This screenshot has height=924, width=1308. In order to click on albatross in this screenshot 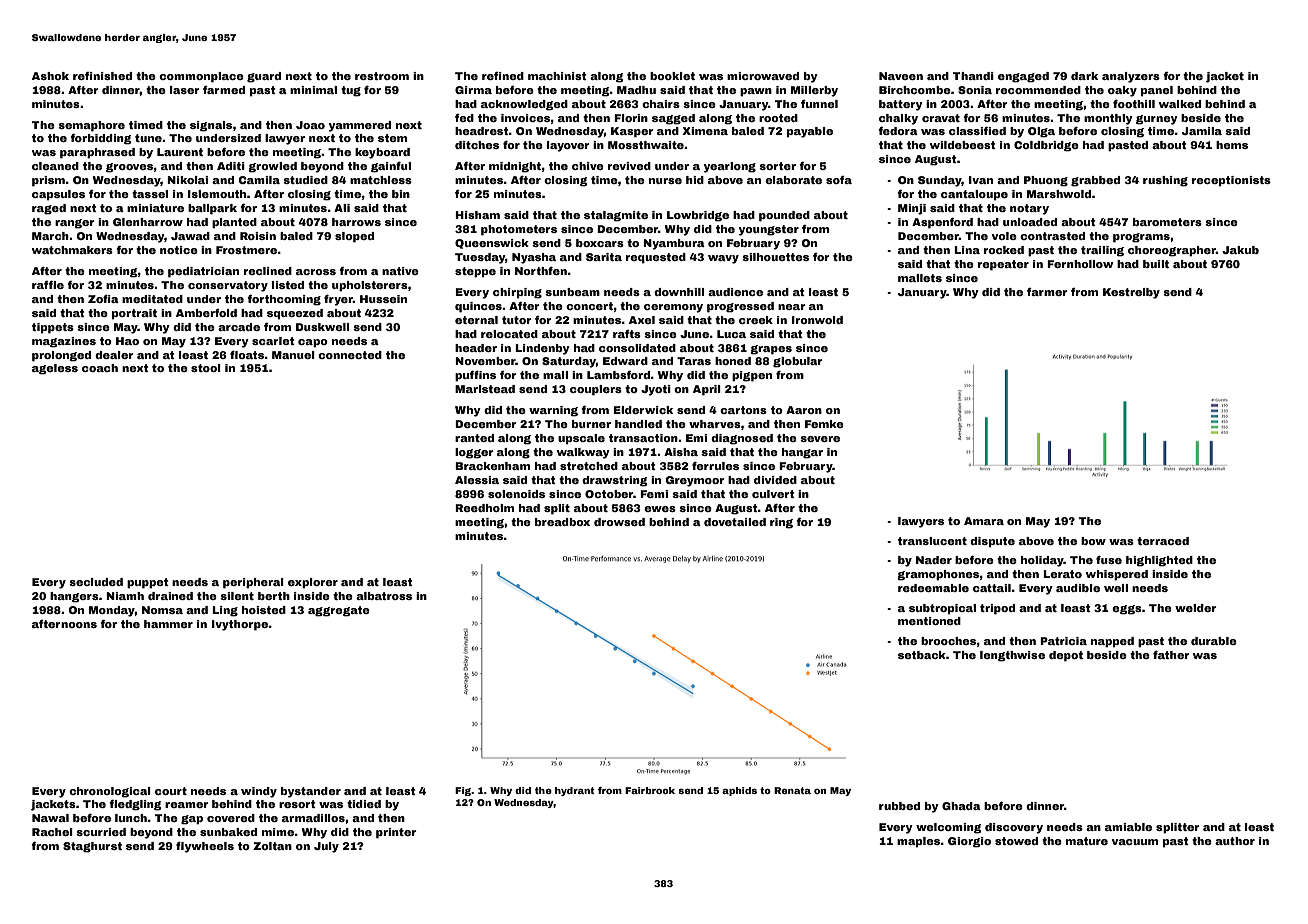, I will do `click(384, 596)`.
